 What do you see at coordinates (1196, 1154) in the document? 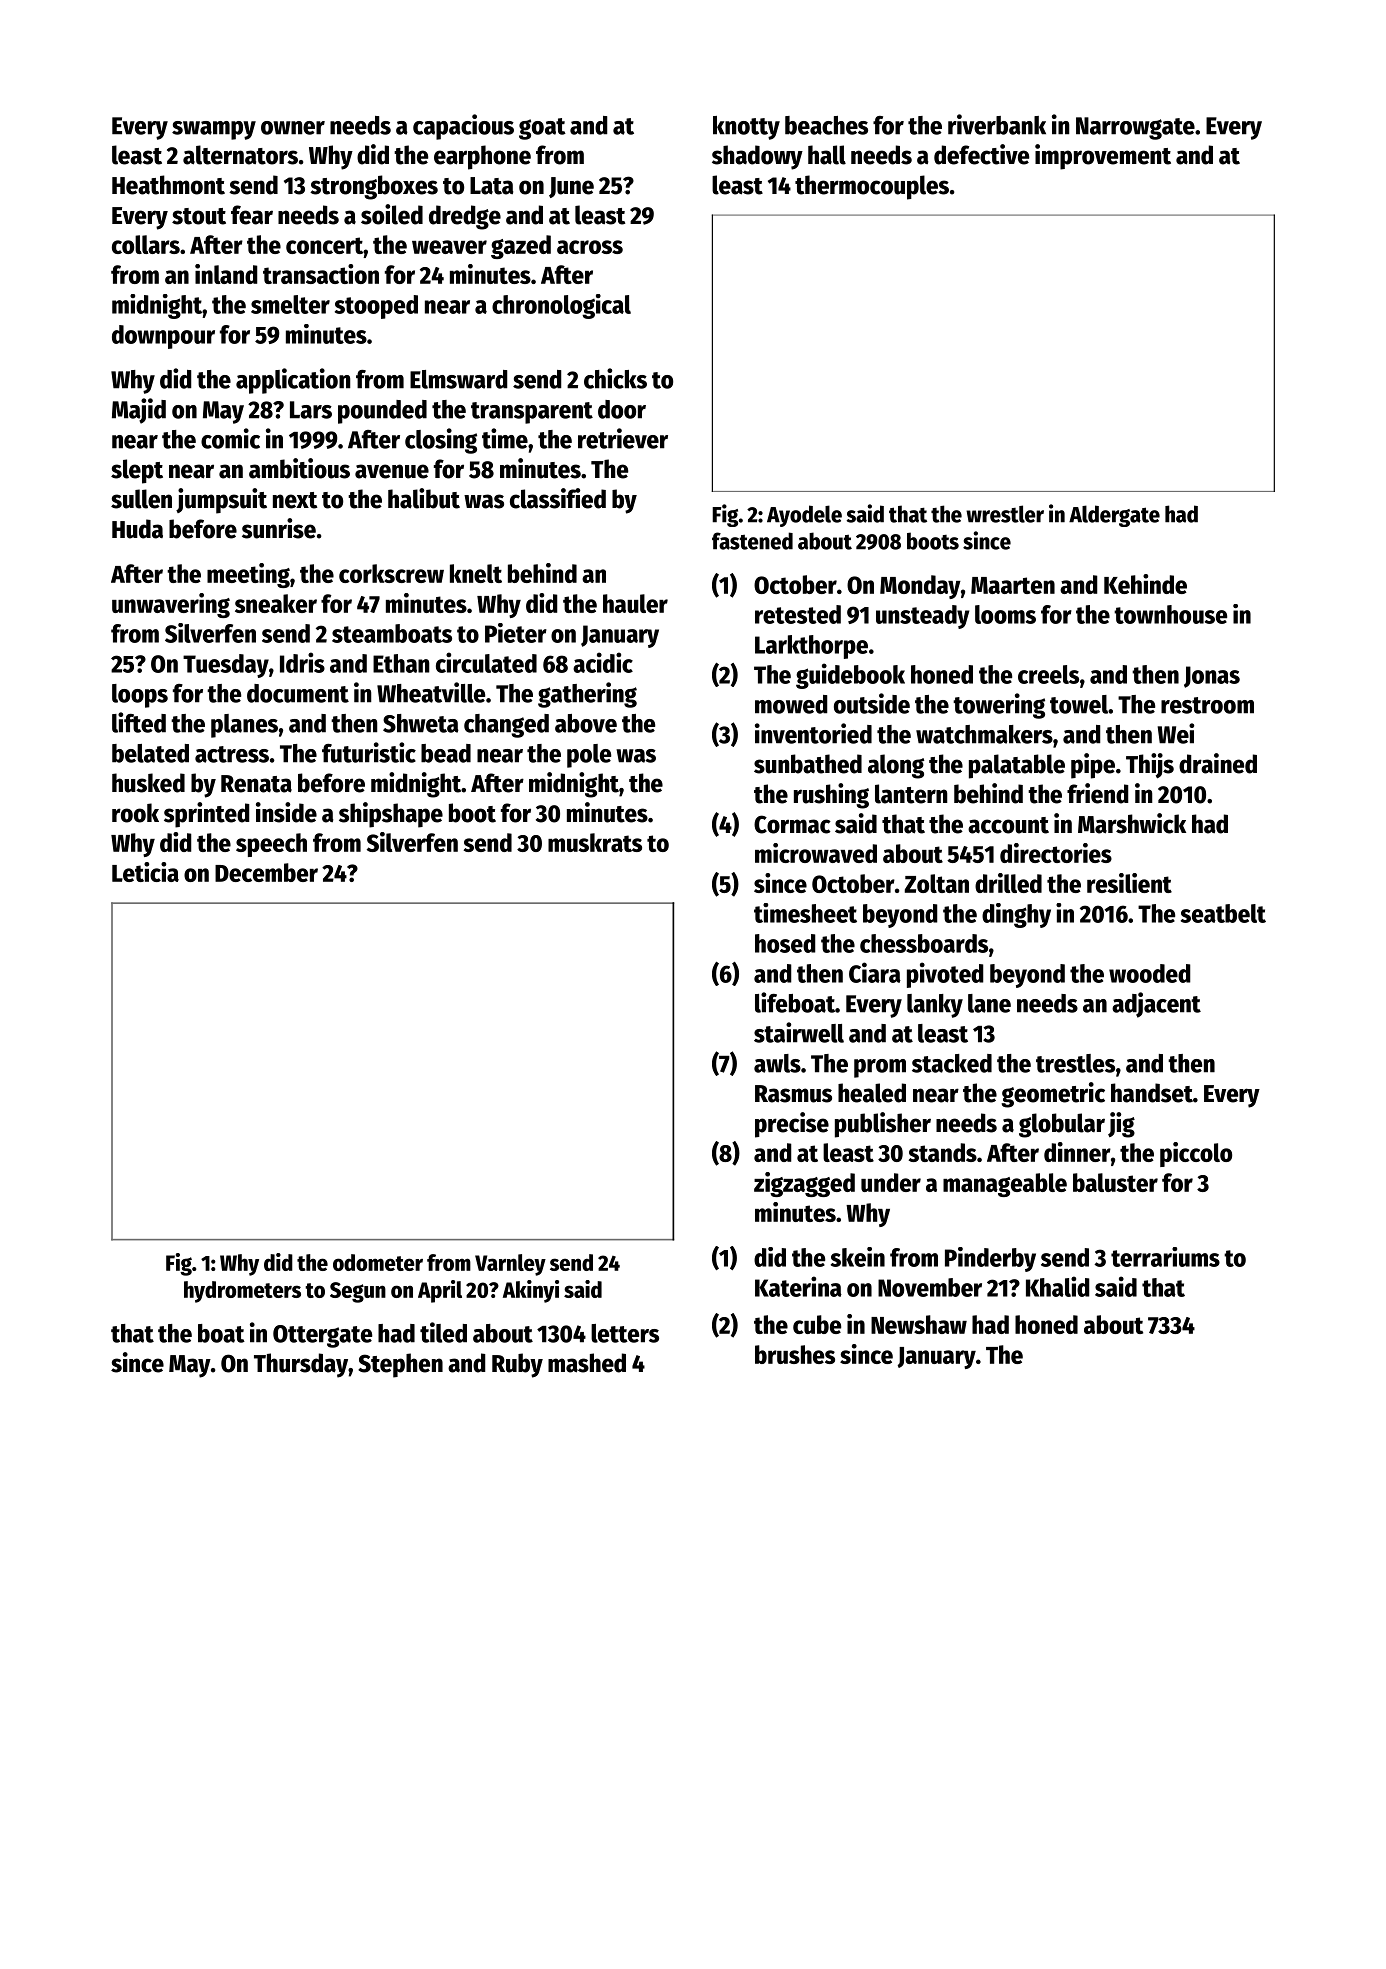
I see `piccolo` at bounding box center [1196, 1154].
